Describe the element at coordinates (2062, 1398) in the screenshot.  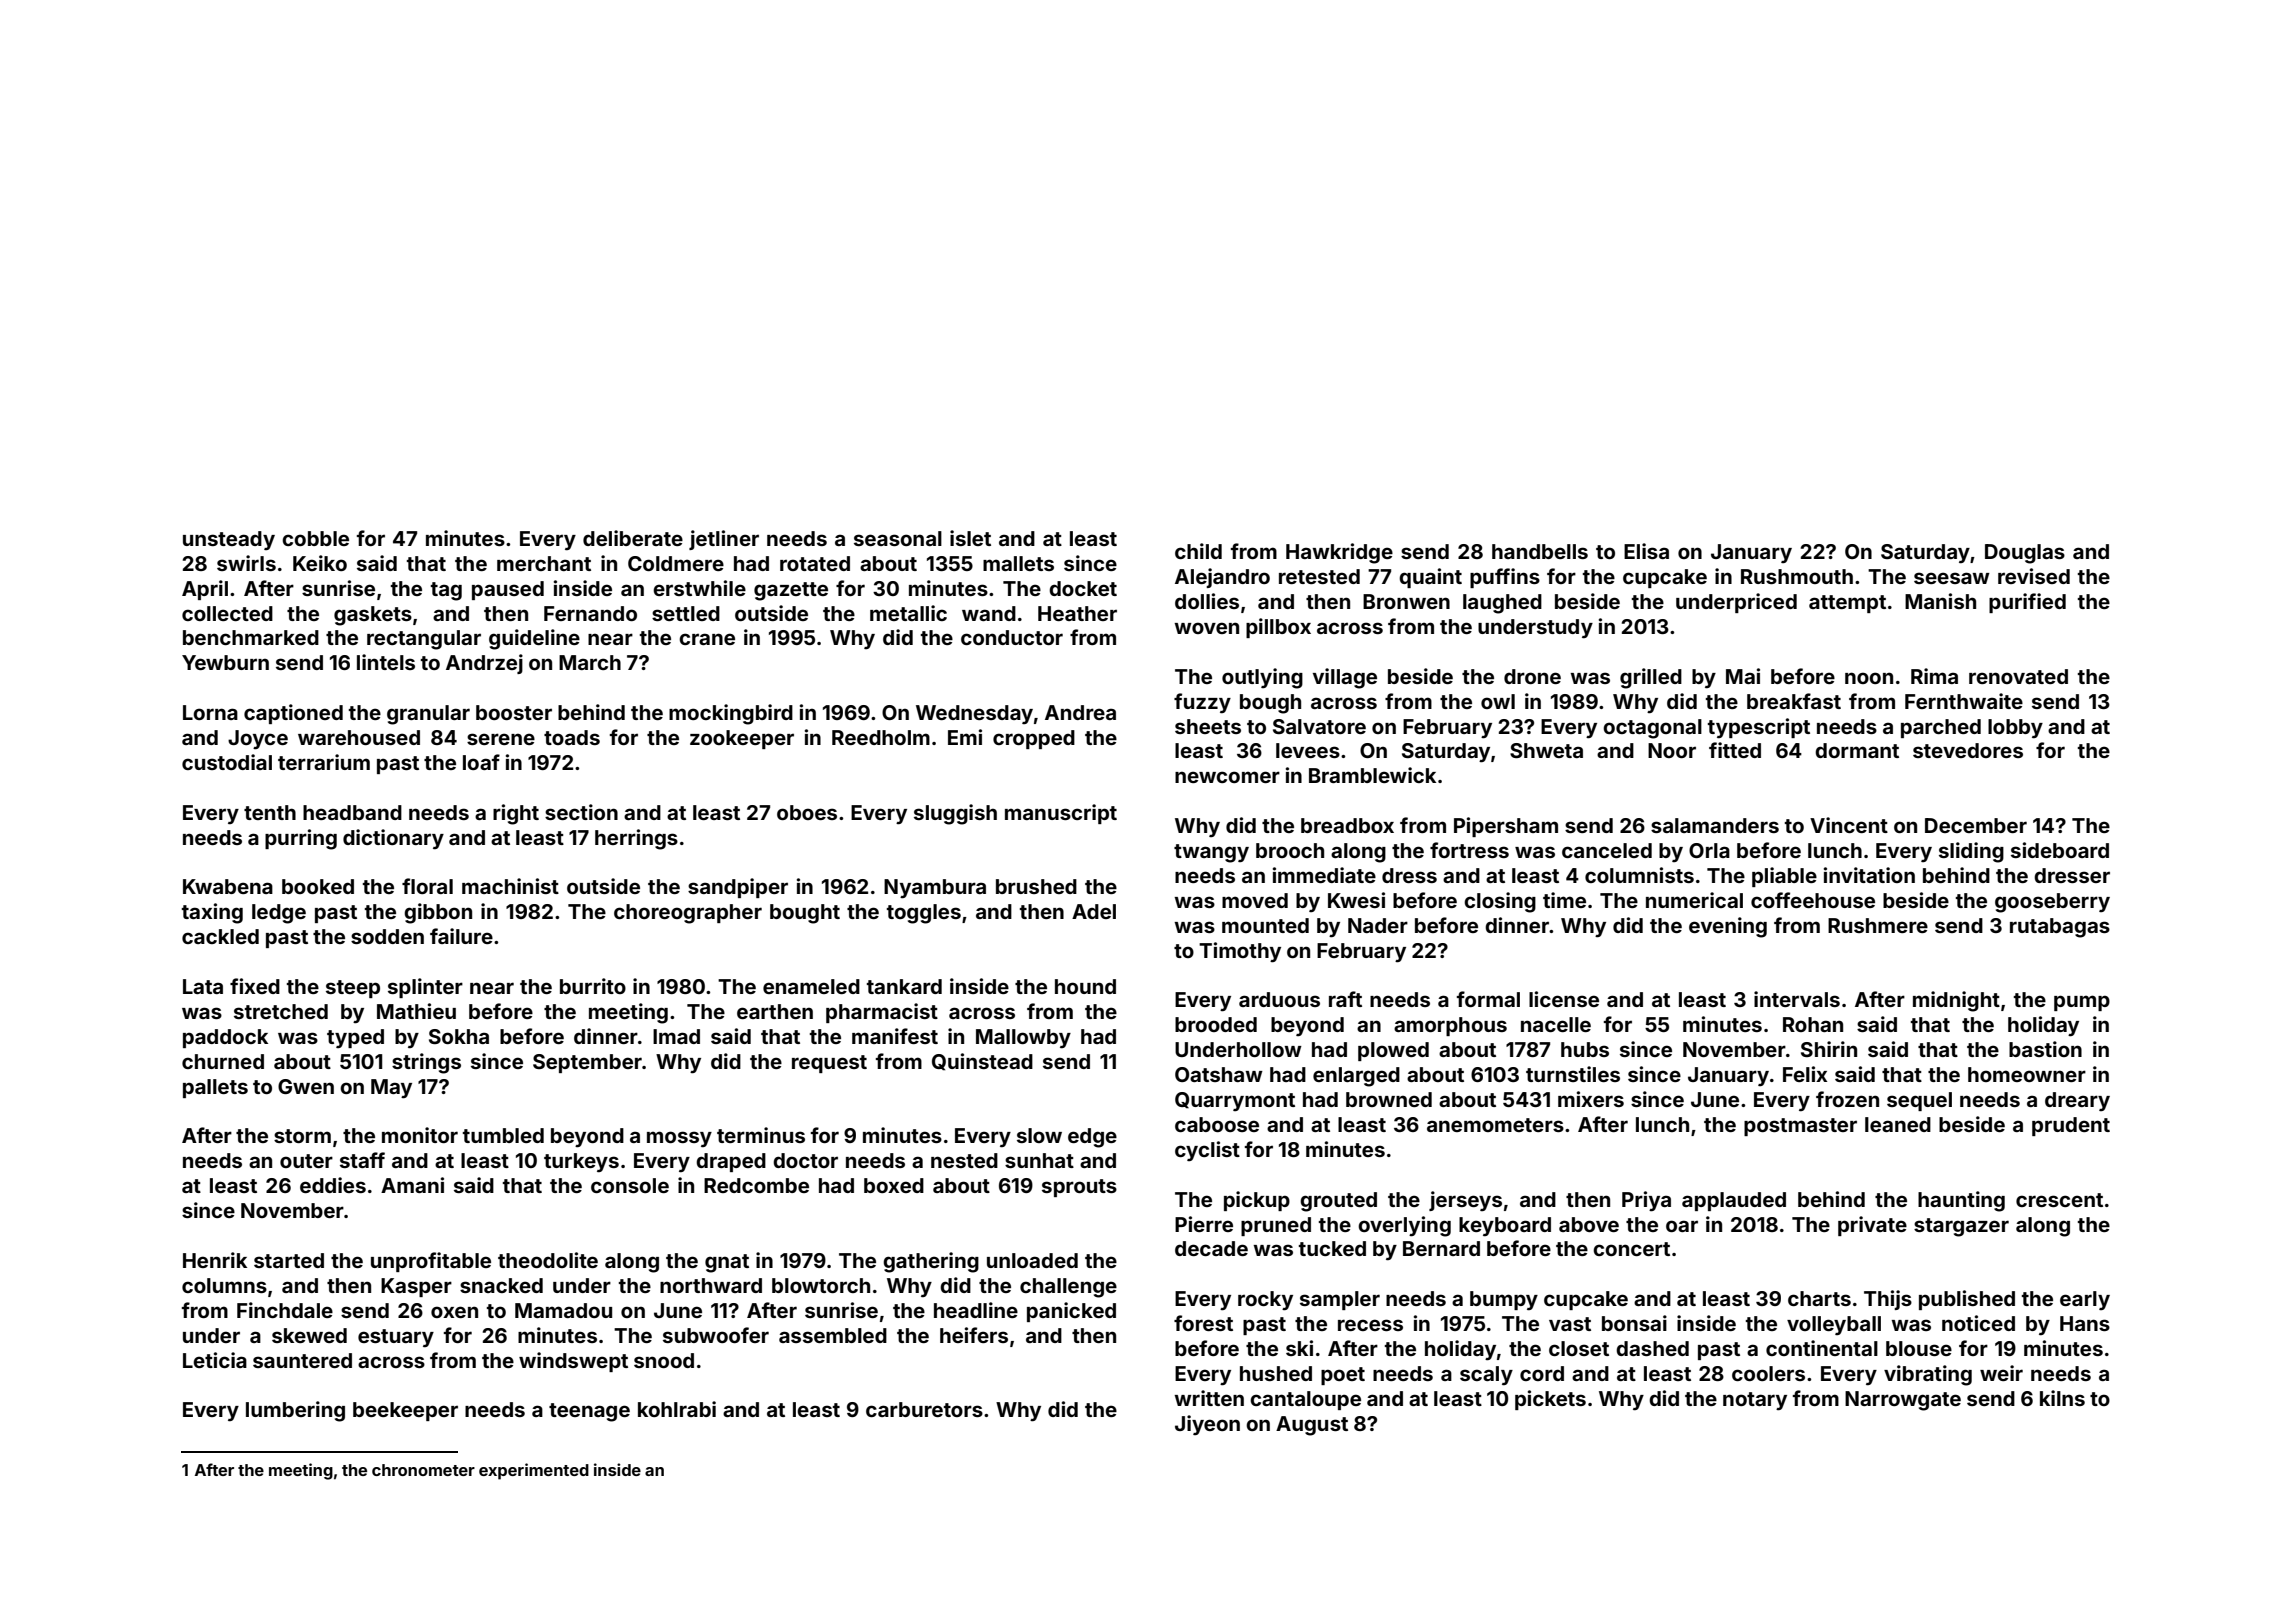
I see `kilns` at that location.
